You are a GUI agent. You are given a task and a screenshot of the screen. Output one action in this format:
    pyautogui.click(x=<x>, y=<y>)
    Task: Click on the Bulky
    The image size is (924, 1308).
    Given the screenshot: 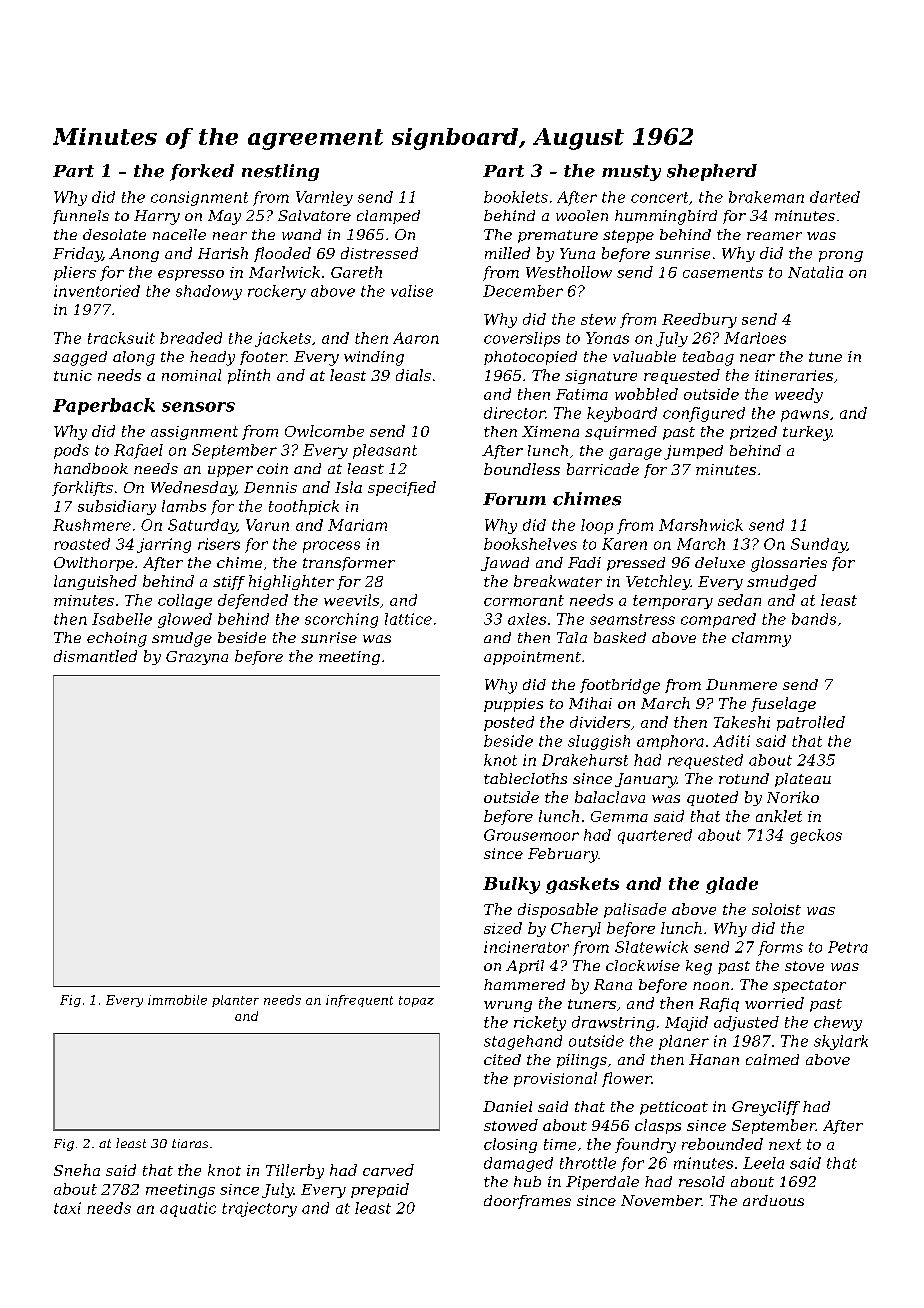 What is the action you would take?
    pyautogui.click(x=511, y=885)
